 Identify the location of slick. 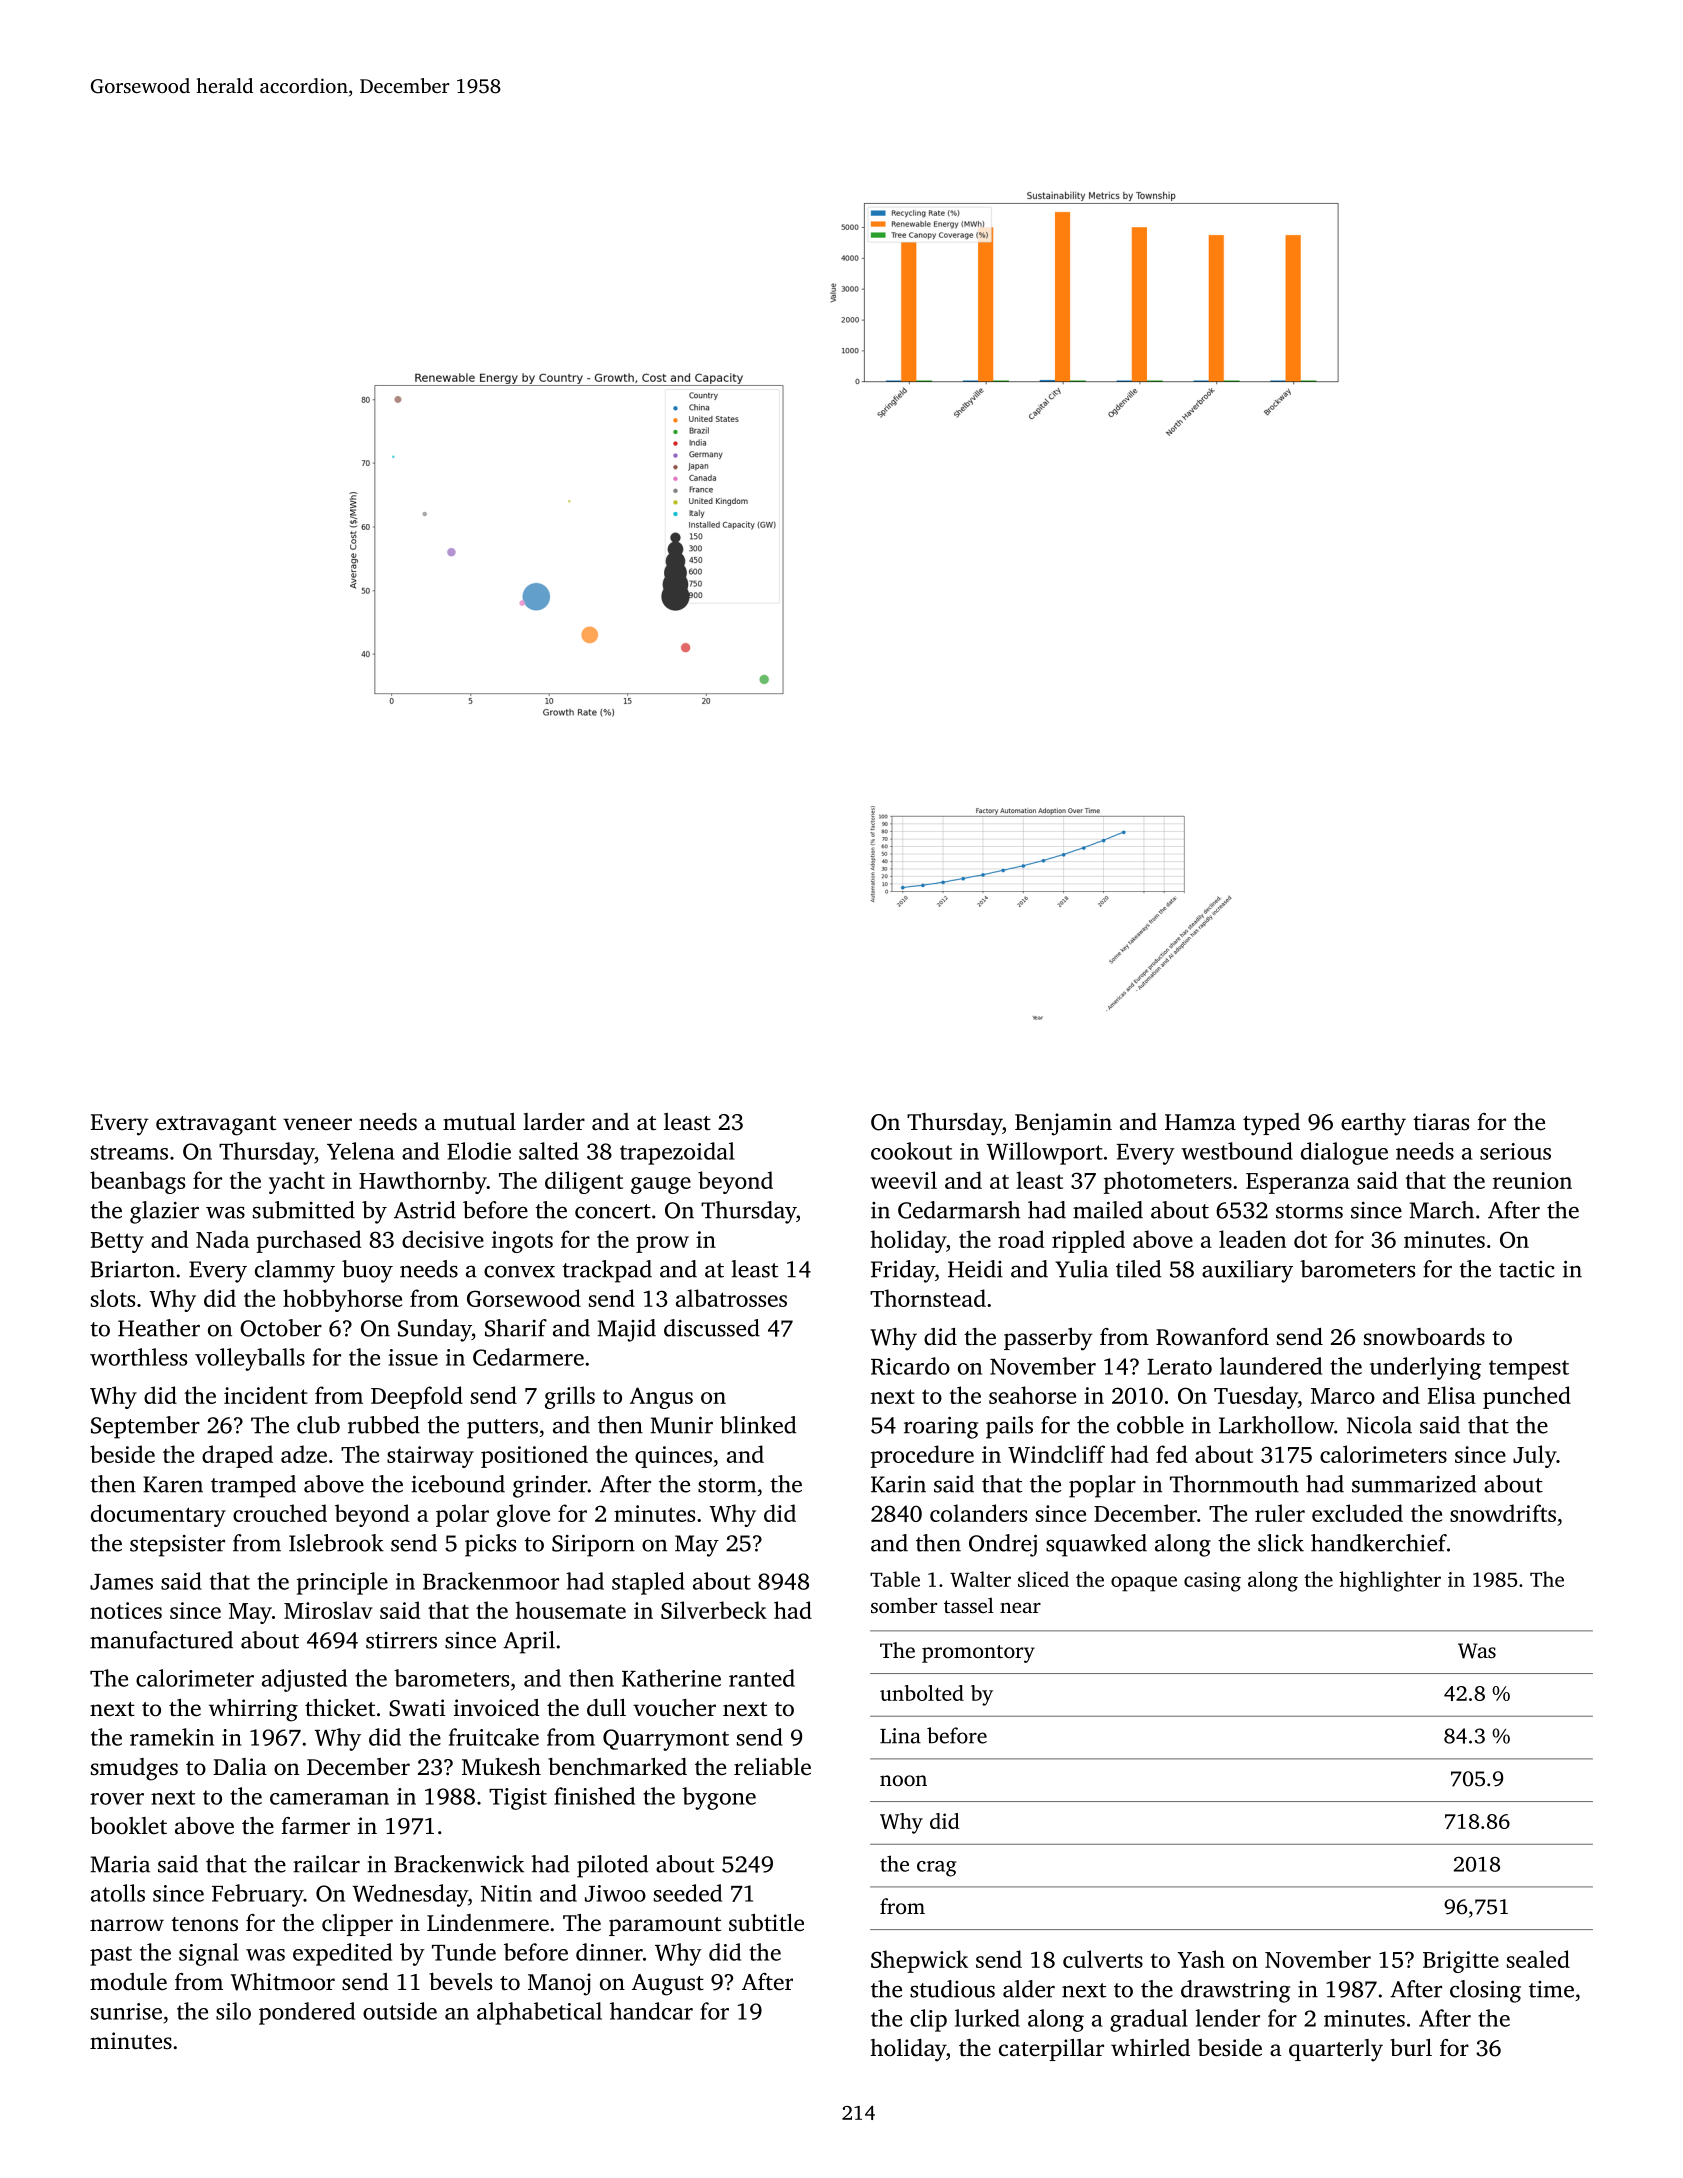
(1281, 1543).
